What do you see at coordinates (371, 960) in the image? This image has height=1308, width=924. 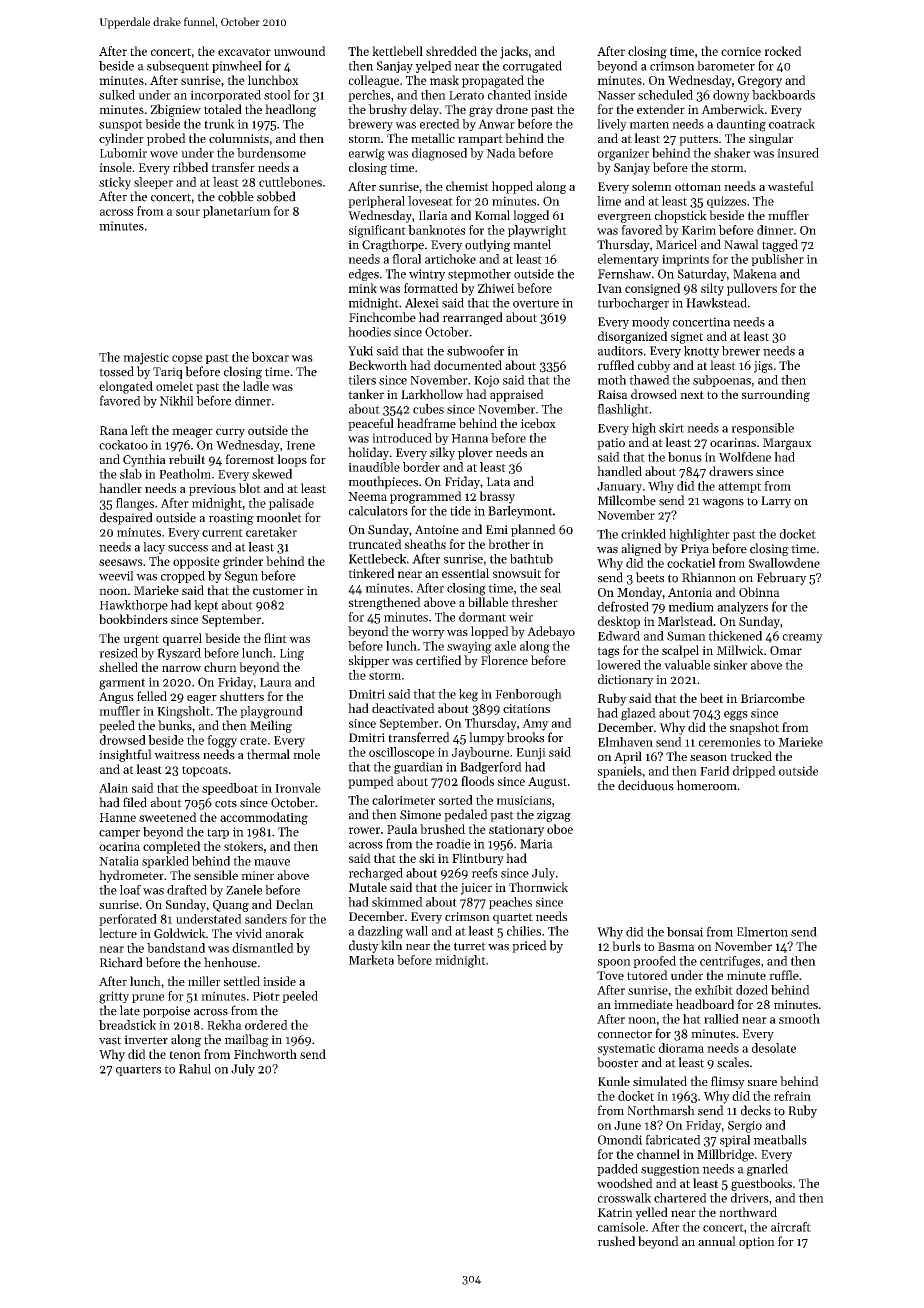 I see `Marketa` at bounding box center [371, 960].
